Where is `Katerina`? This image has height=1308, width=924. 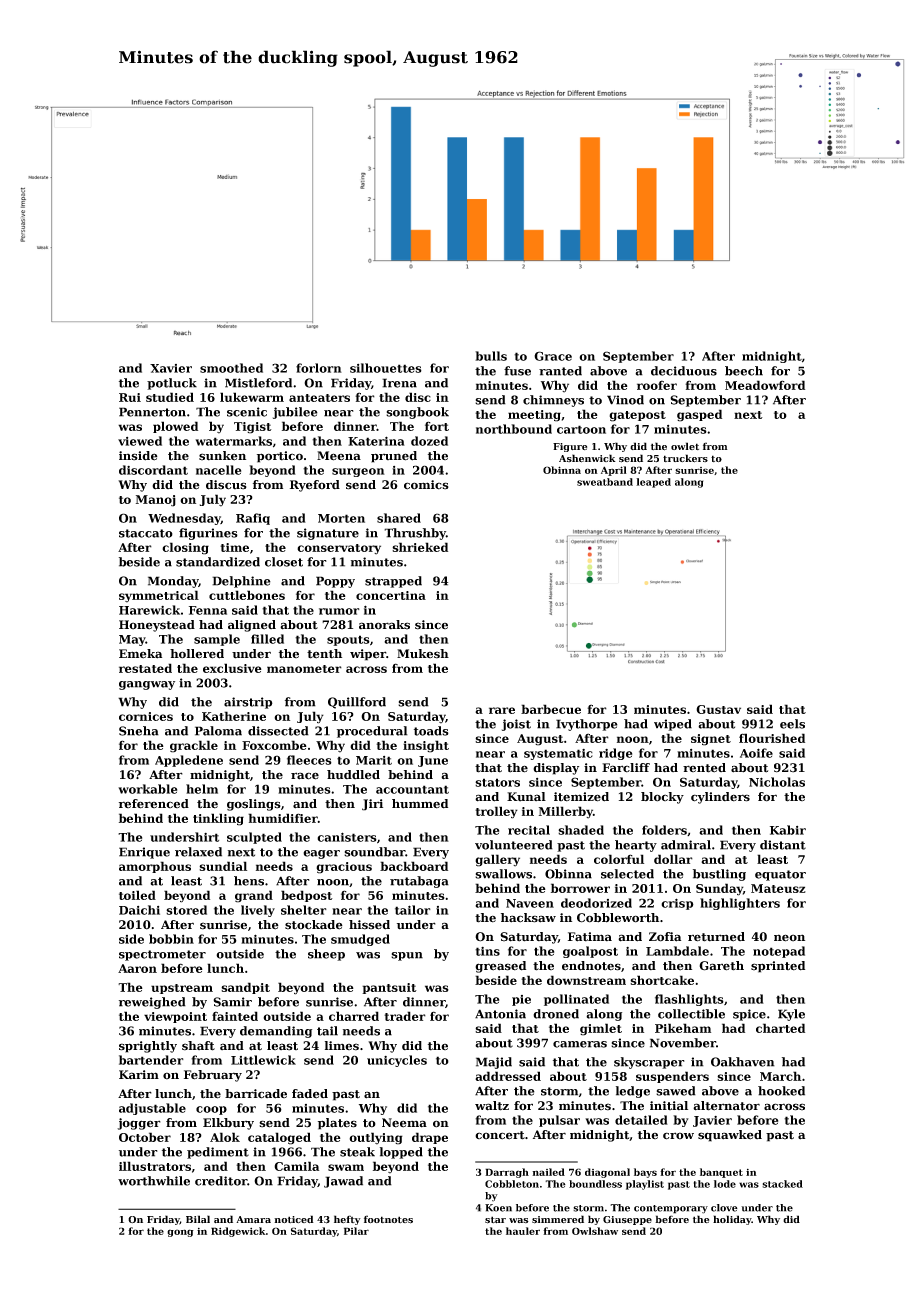 Katerina is located at coordinates (376, 441).
